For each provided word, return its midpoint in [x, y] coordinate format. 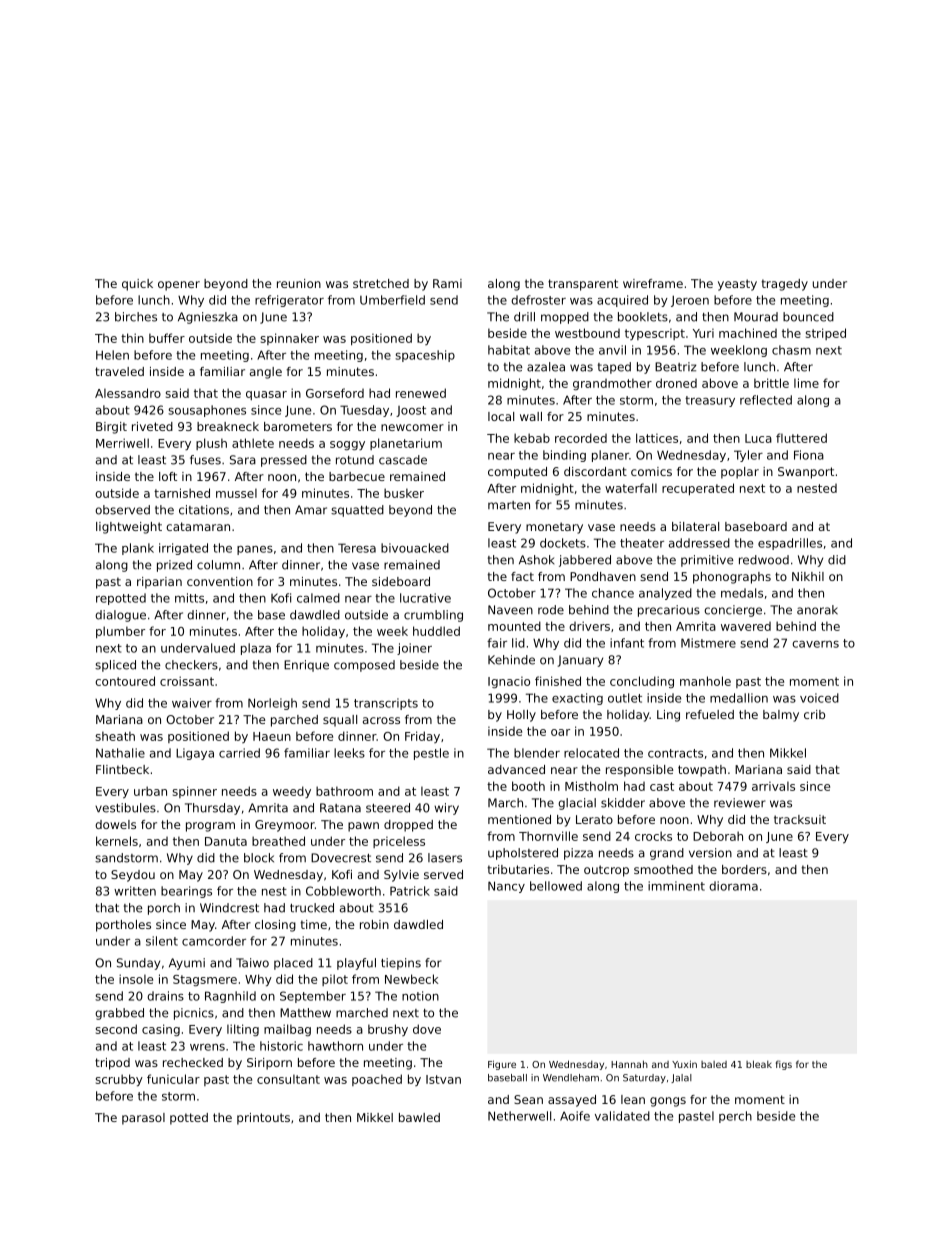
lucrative [425, 598]
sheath [115, 736]
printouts [263, 1119]
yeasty [737, 285]
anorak [817, 610]
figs [784, 1065]
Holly [521, 716]
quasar [266, 395]
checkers [191, 665]
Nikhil [808, 576]
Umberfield [392, 300]
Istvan [443, 1079]
